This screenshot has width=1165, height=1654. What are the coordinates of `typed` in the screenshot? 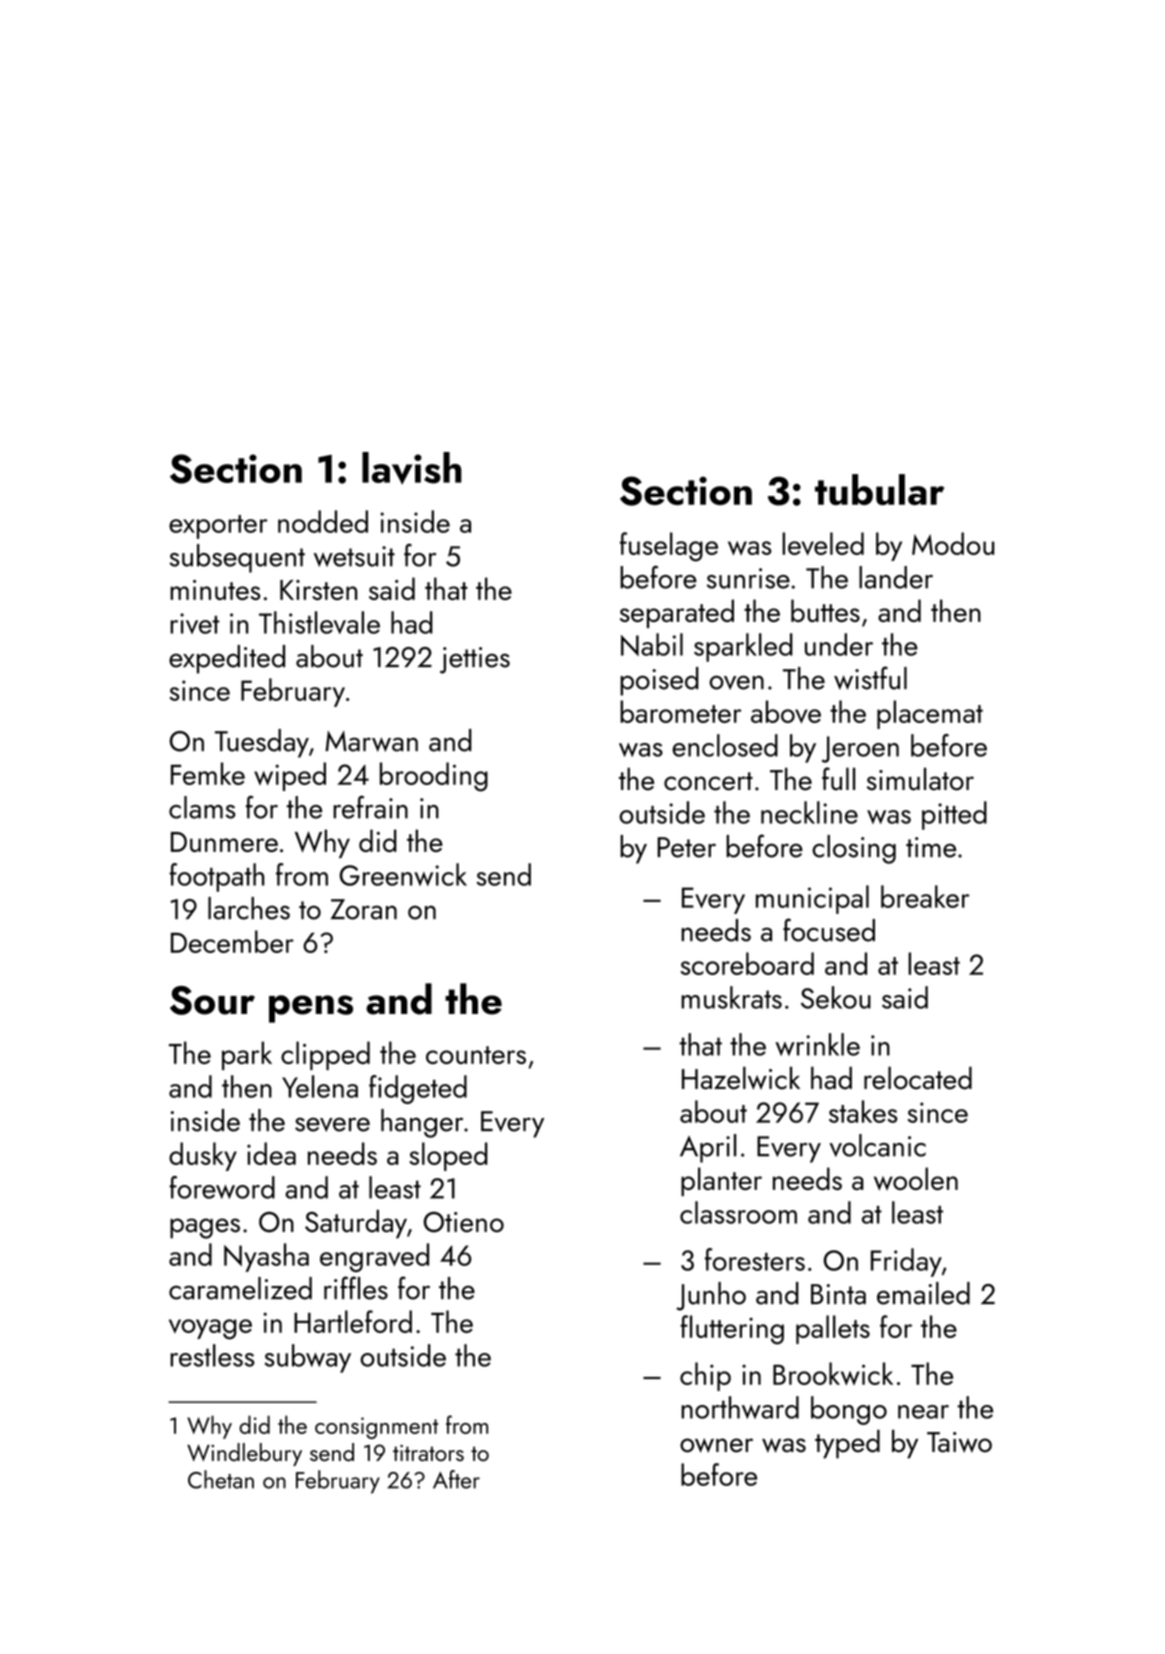 It's located at (847, 1444).
